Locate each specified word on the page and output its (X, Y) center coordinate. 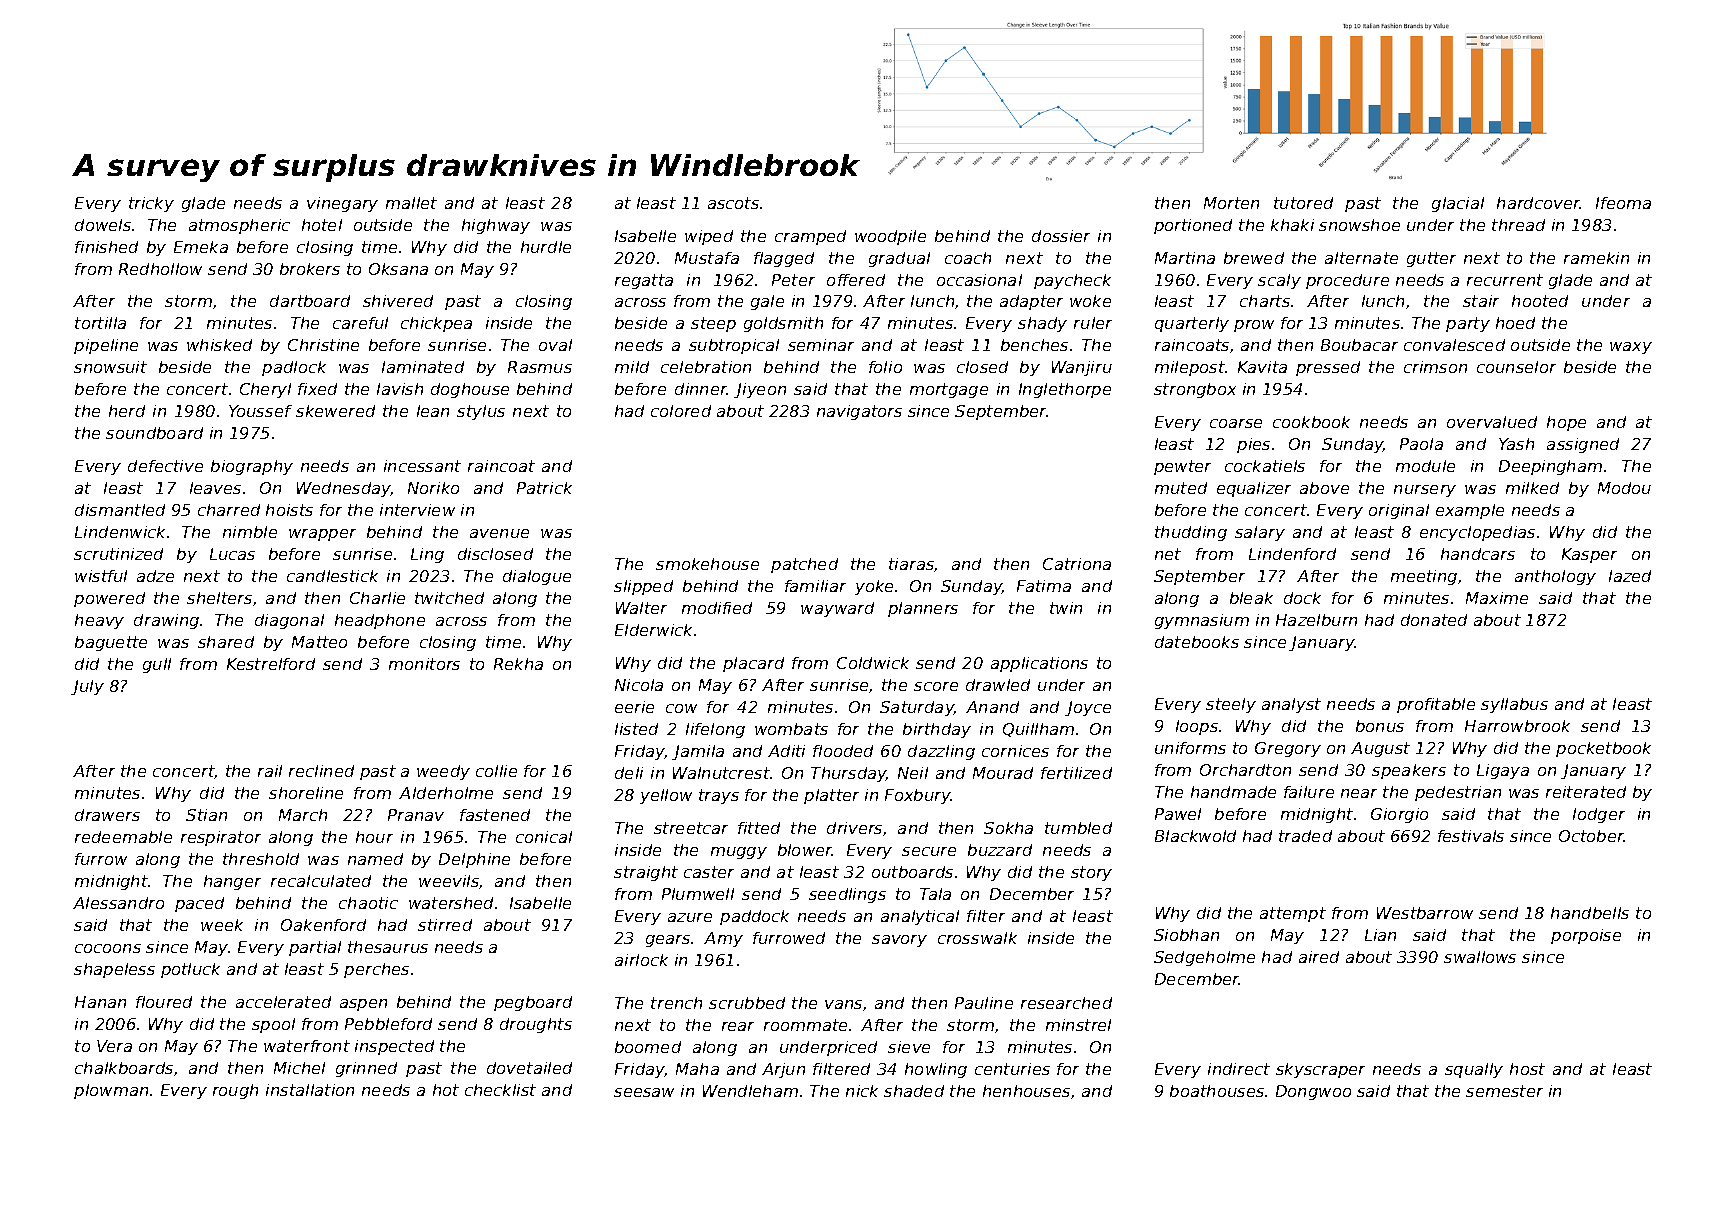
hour (374, 837)
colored (681, 411)
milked (1532, 488)
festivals (1471, 836)
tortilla (100, 323)
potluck (190, 970)
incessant (422, 466)
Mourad (1003, 773)
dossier (1061, 236)
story (1091, 873)
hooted (1540, 301)
